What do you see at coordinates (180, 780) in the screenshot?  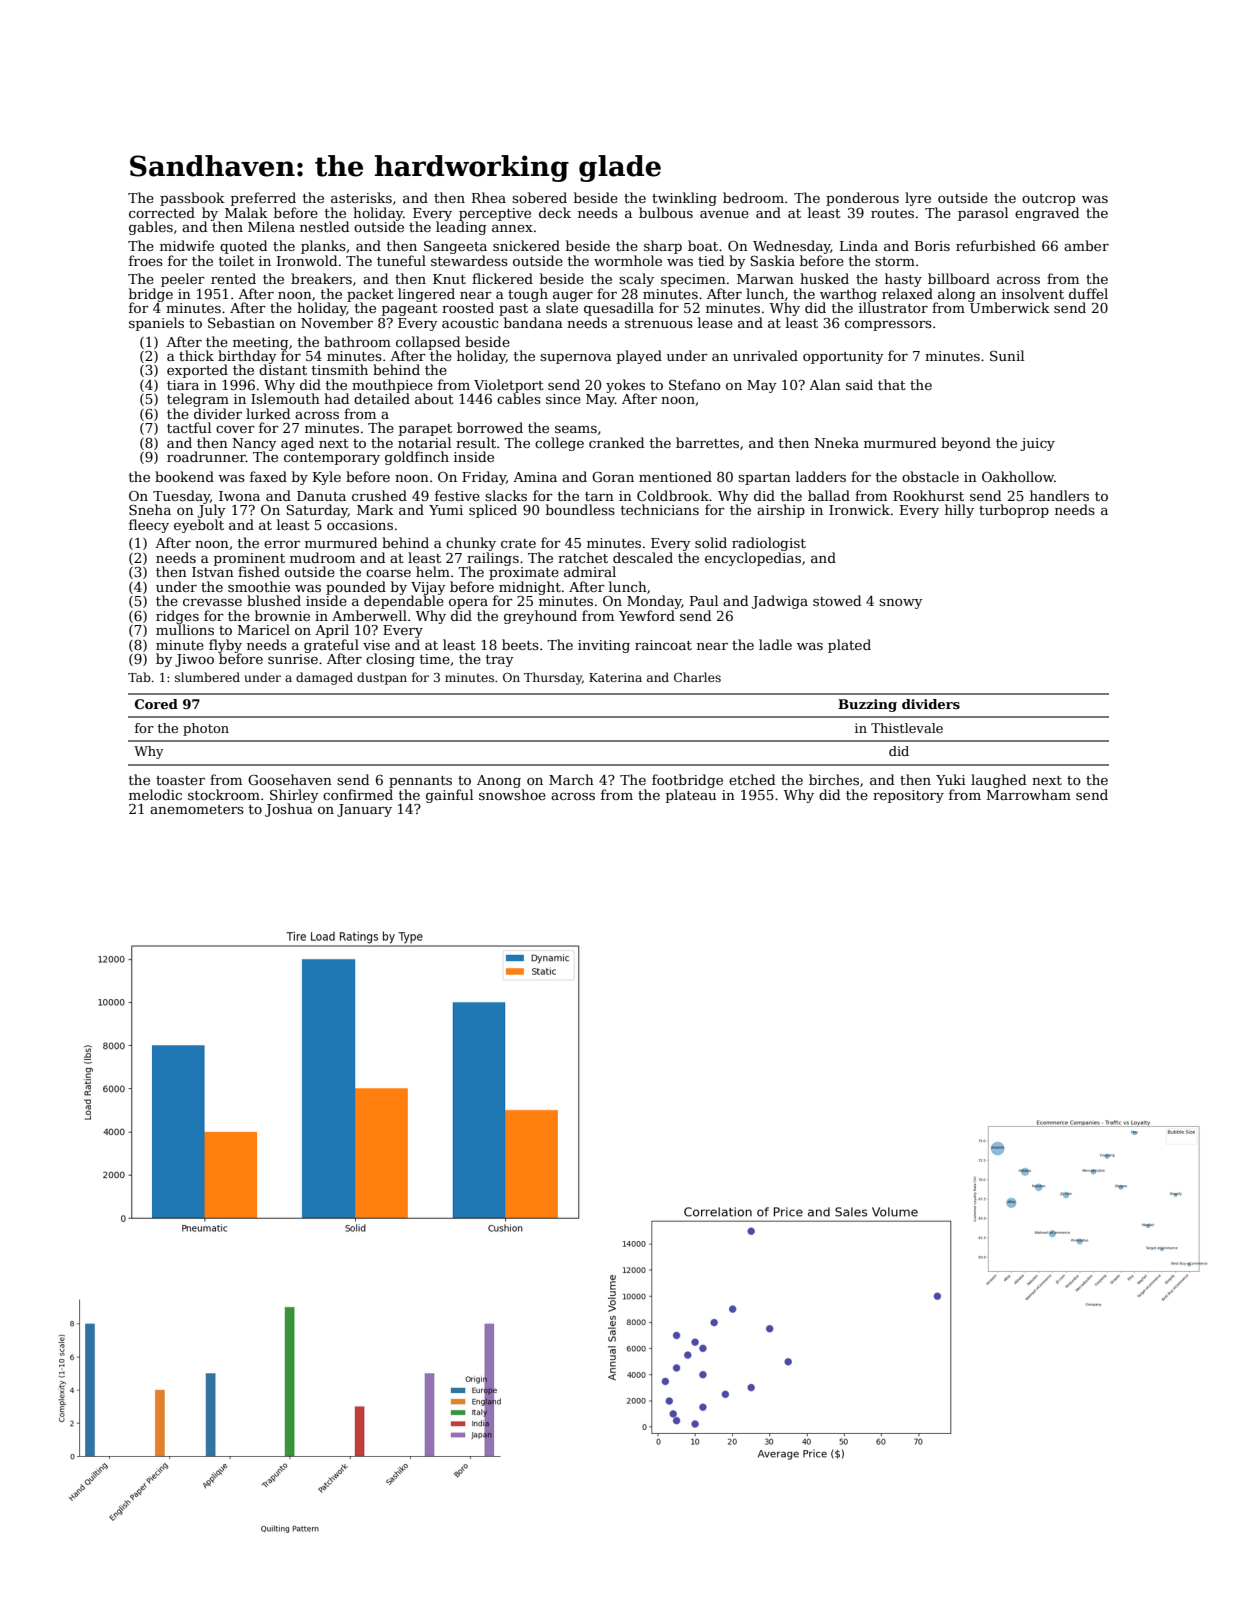 I see `toaster` at bounding box center [180, 780].
